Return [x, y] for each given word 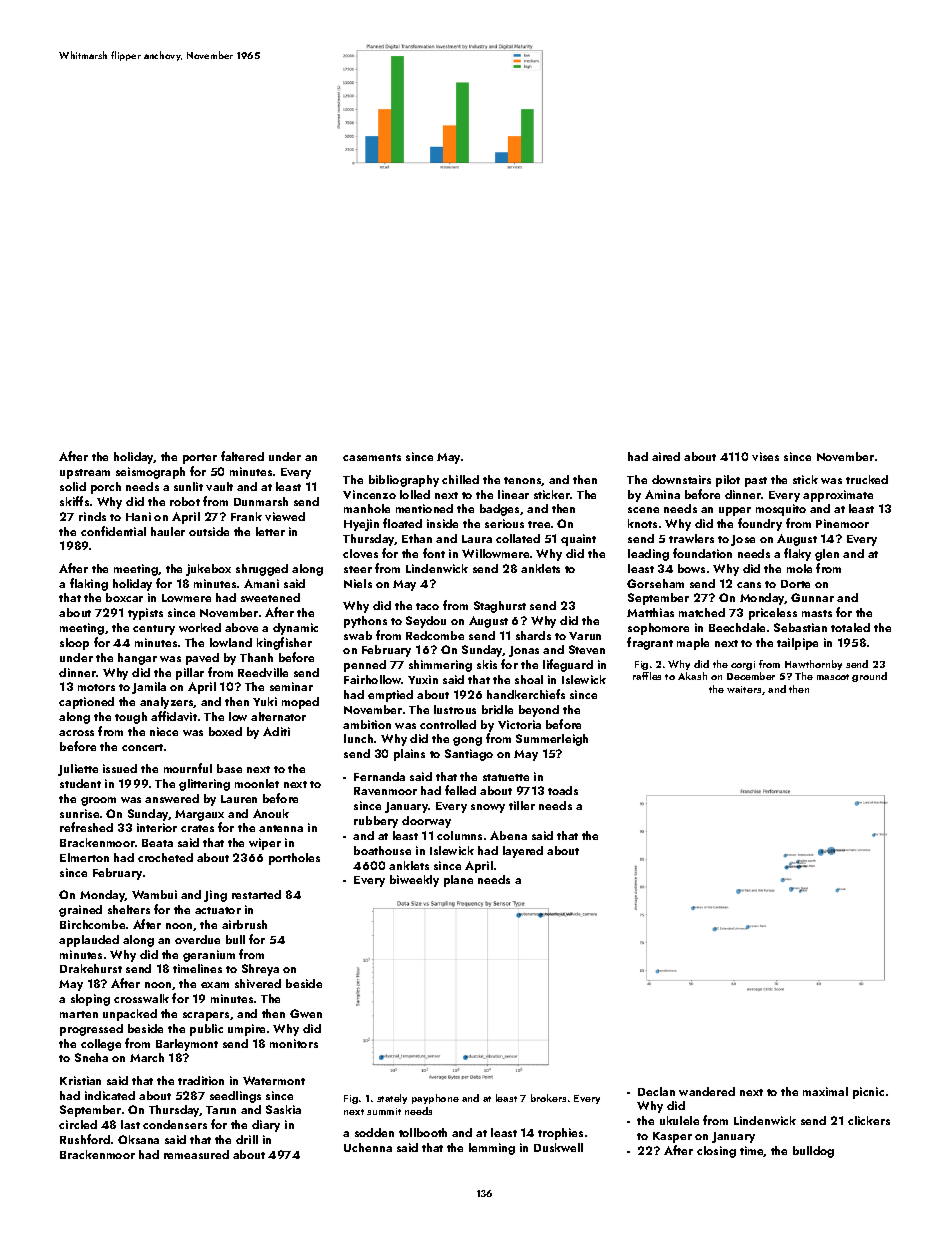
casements [372, 457]
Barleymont [187, 1045]
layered [523, 852]
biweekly [414, 881]
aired [666, 456]
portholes [294, 859]
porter [200, 459]
